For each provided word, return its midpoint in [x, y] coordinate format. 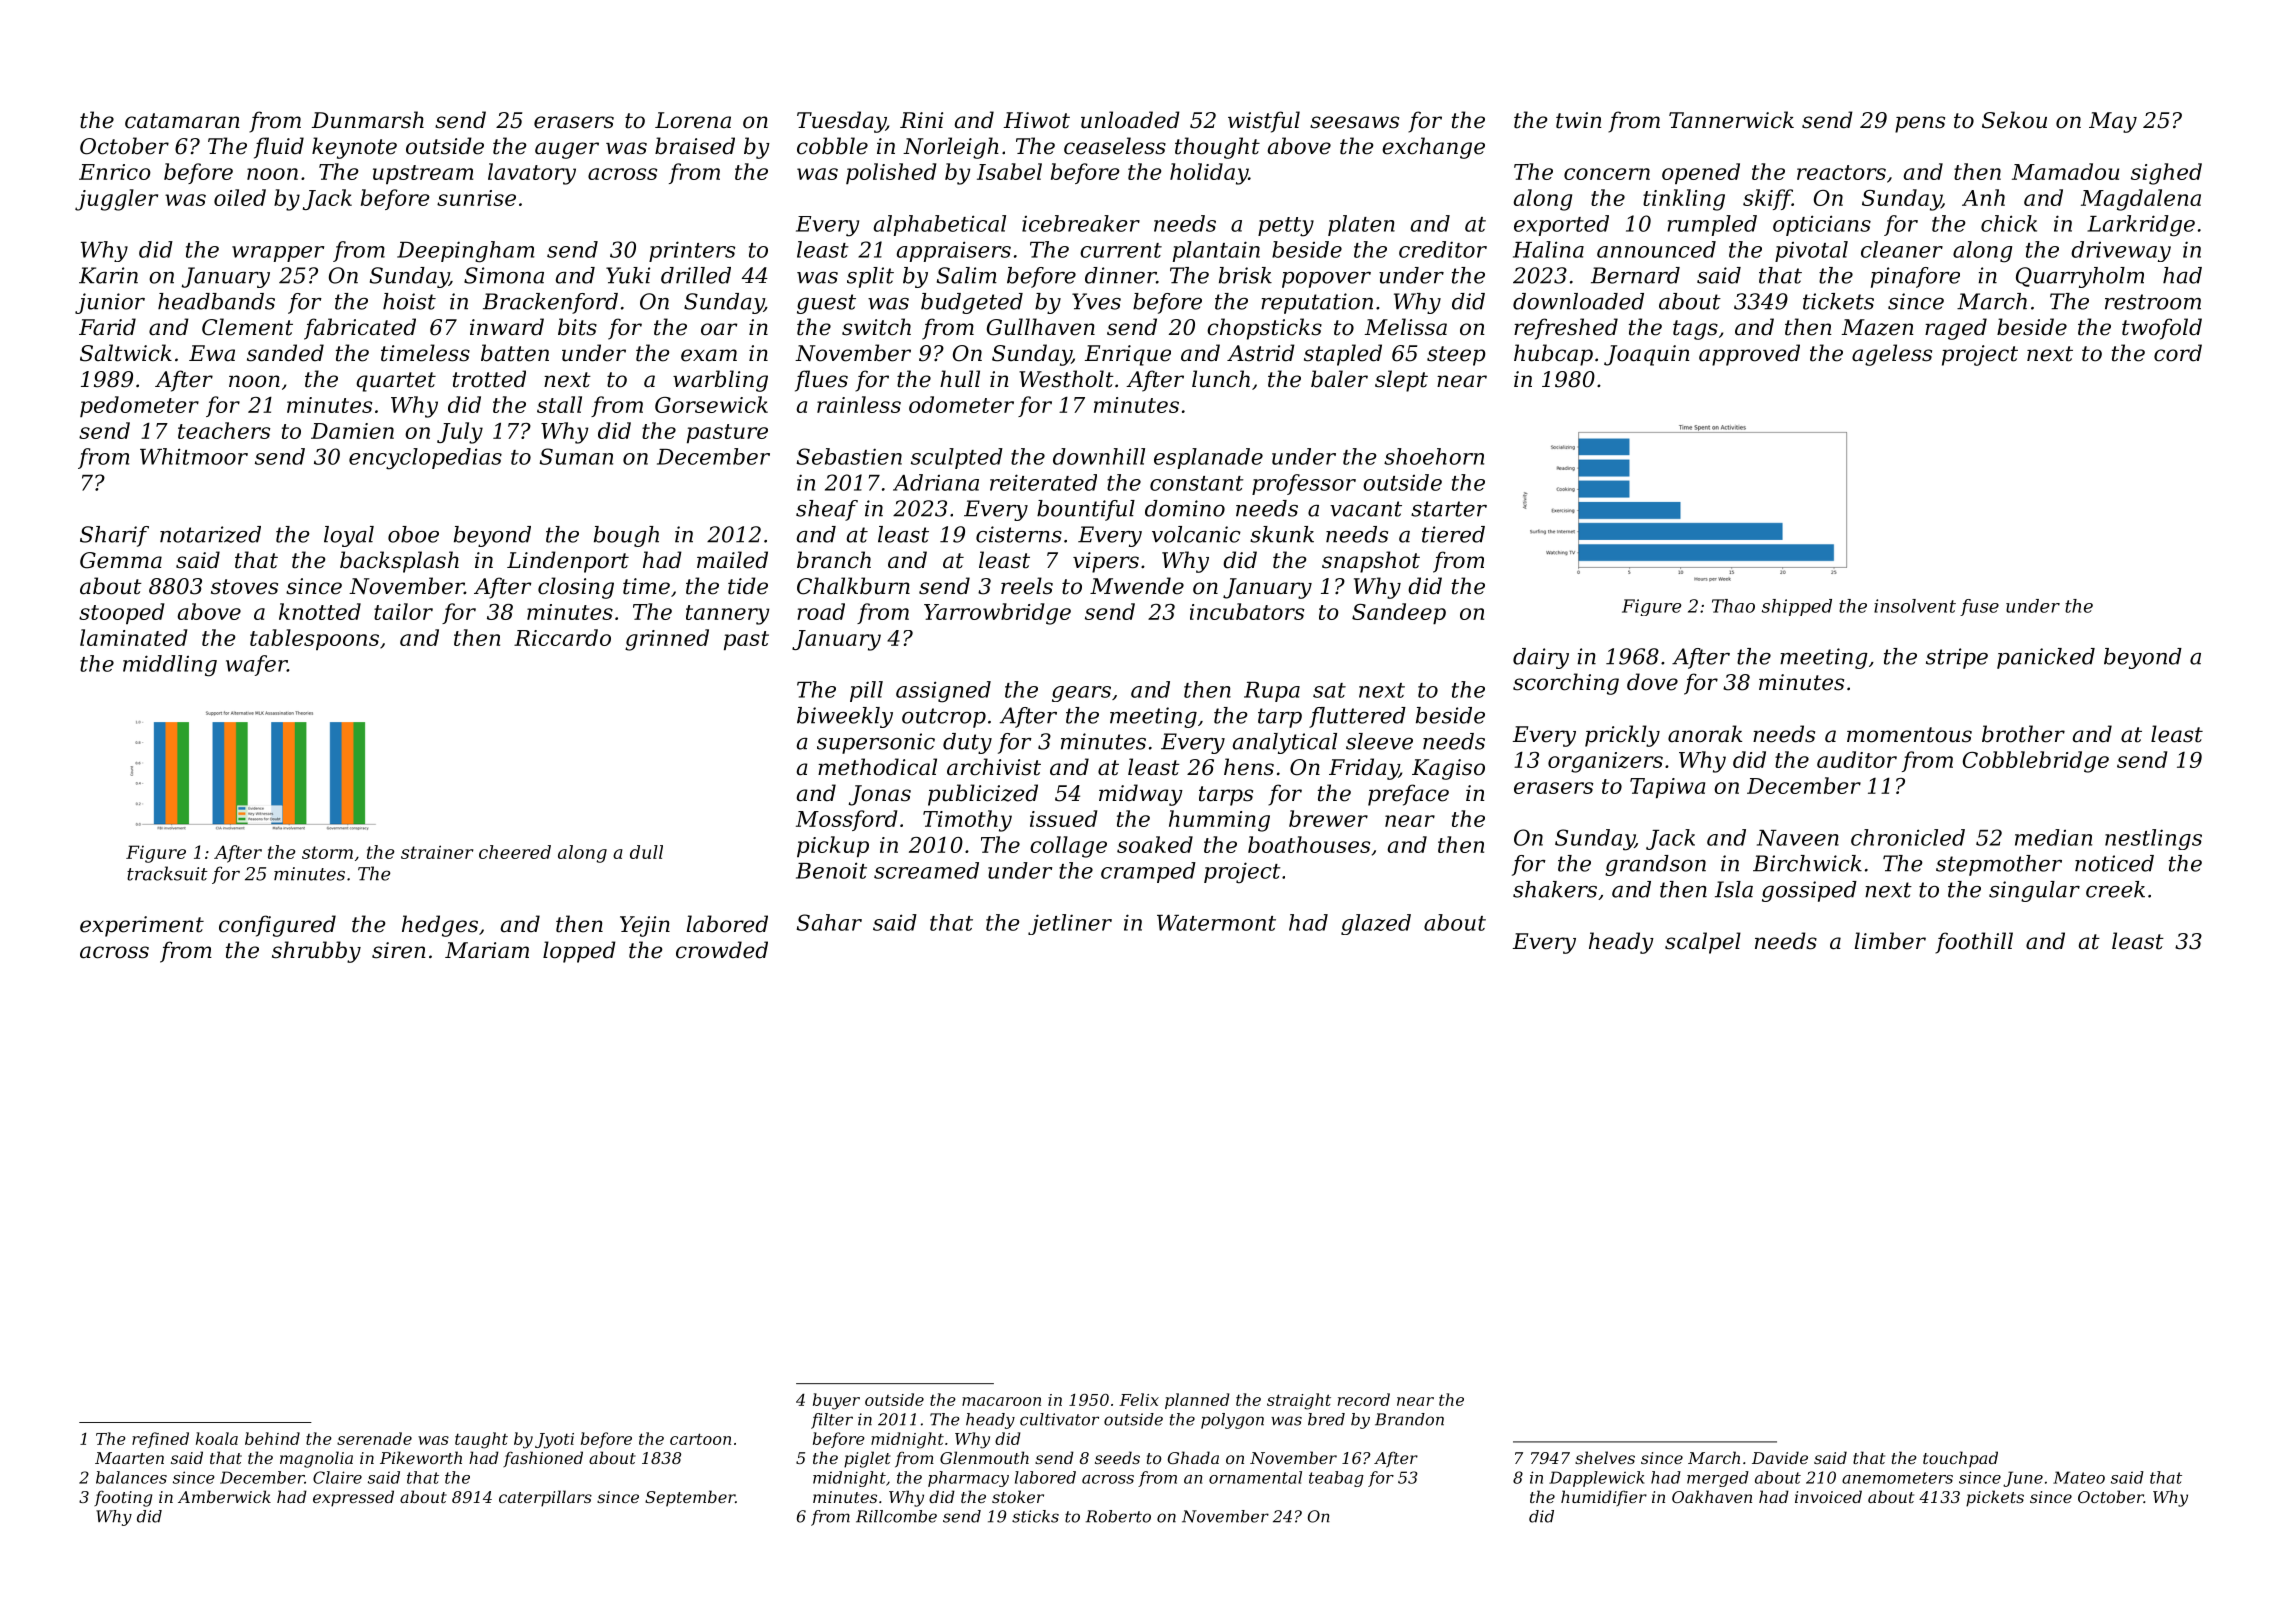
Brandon [1409, 1419]
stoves [244, 587]
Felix [1139, 1399]
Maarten [129, 1458]
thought [1217, 148]
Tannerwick [1731, 120]
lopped [579, 952]
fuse [1979, 607]
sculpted [957, 458]
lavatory [532, 174]
